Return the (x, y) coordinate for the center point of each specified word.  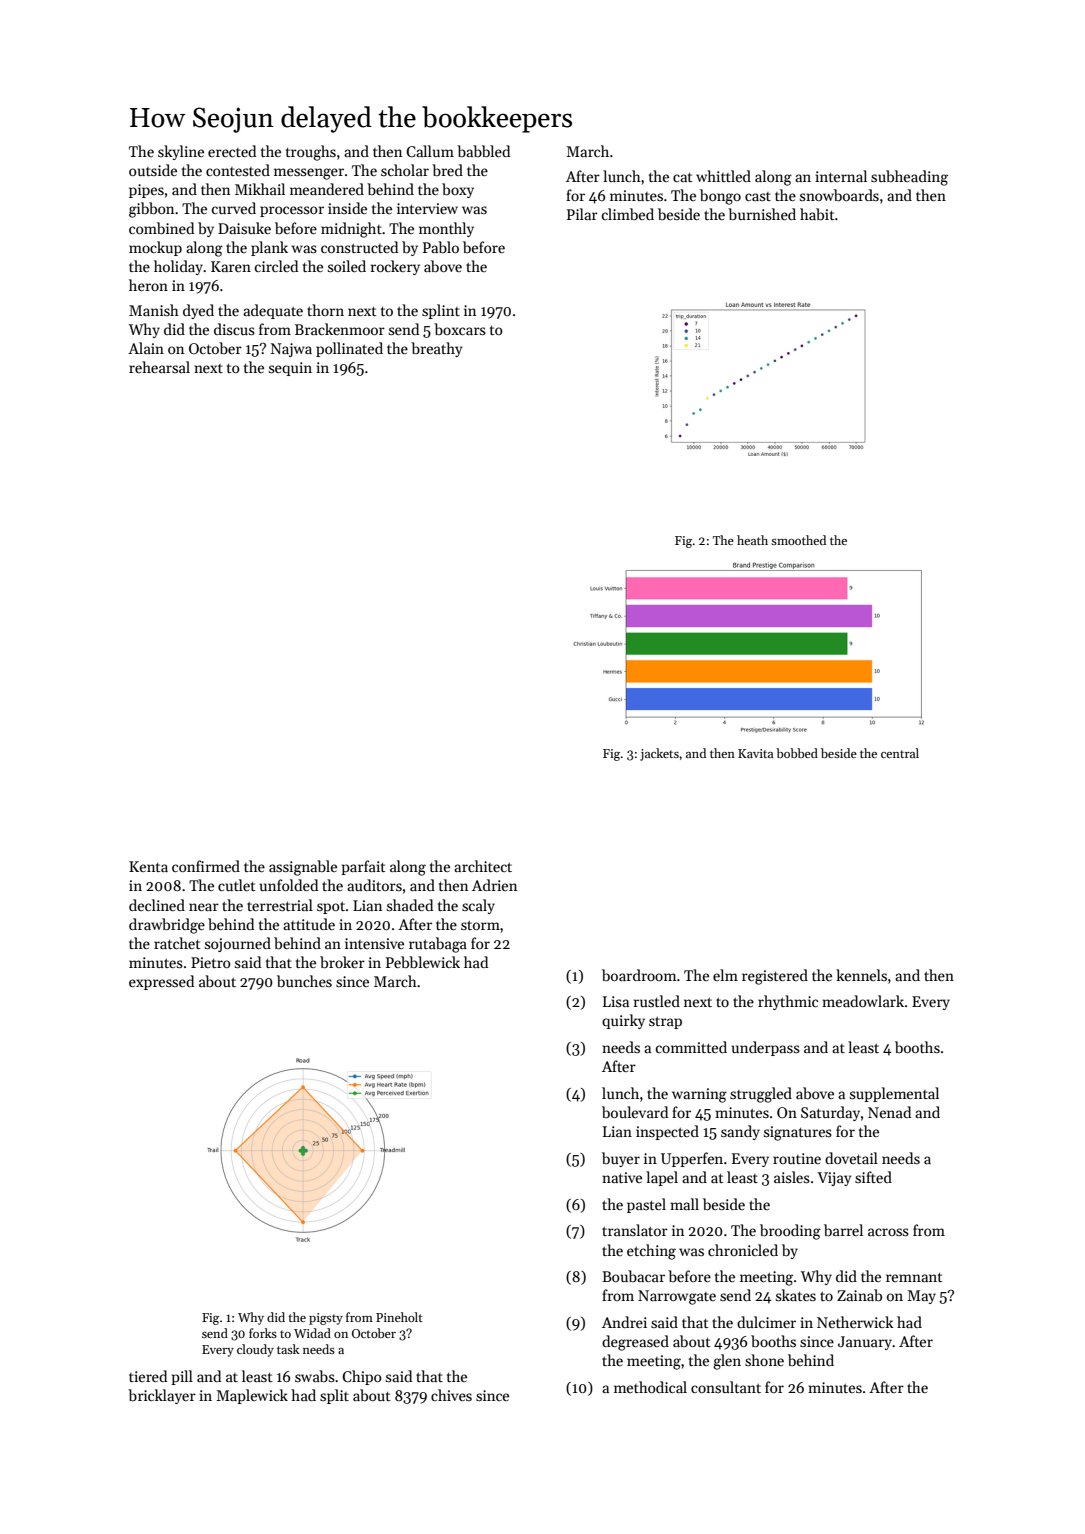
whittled (723, 176)
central (900, 753)
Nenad (889, 1112)
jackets (659, 754)
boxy (458, 190)
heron (148, 285)
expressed (161, 982)
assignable (303, 868)
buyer (621, 1159)
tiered (148, 1376)
